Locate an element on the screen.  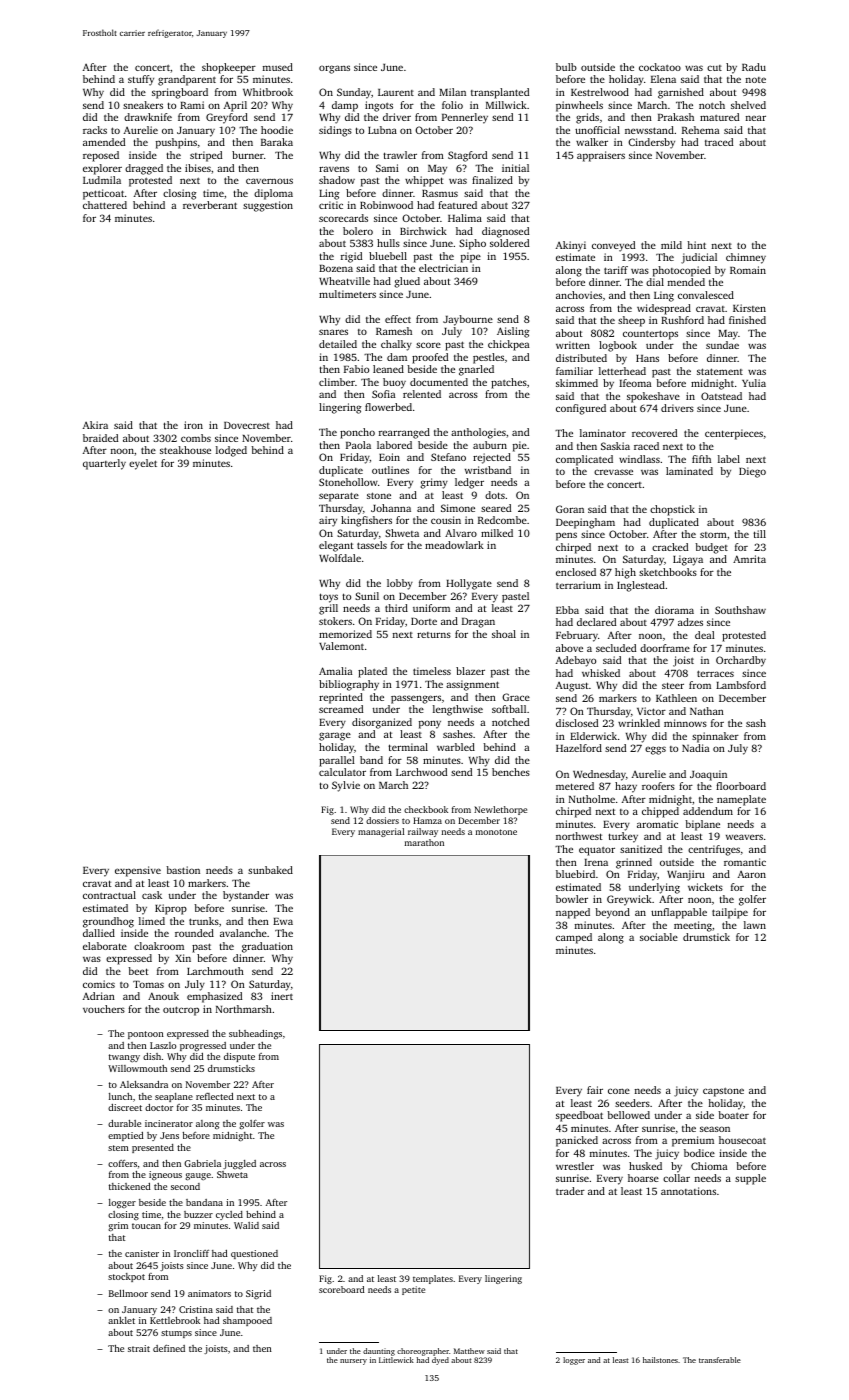
diagnosed is located at coordinates (505, 232).
